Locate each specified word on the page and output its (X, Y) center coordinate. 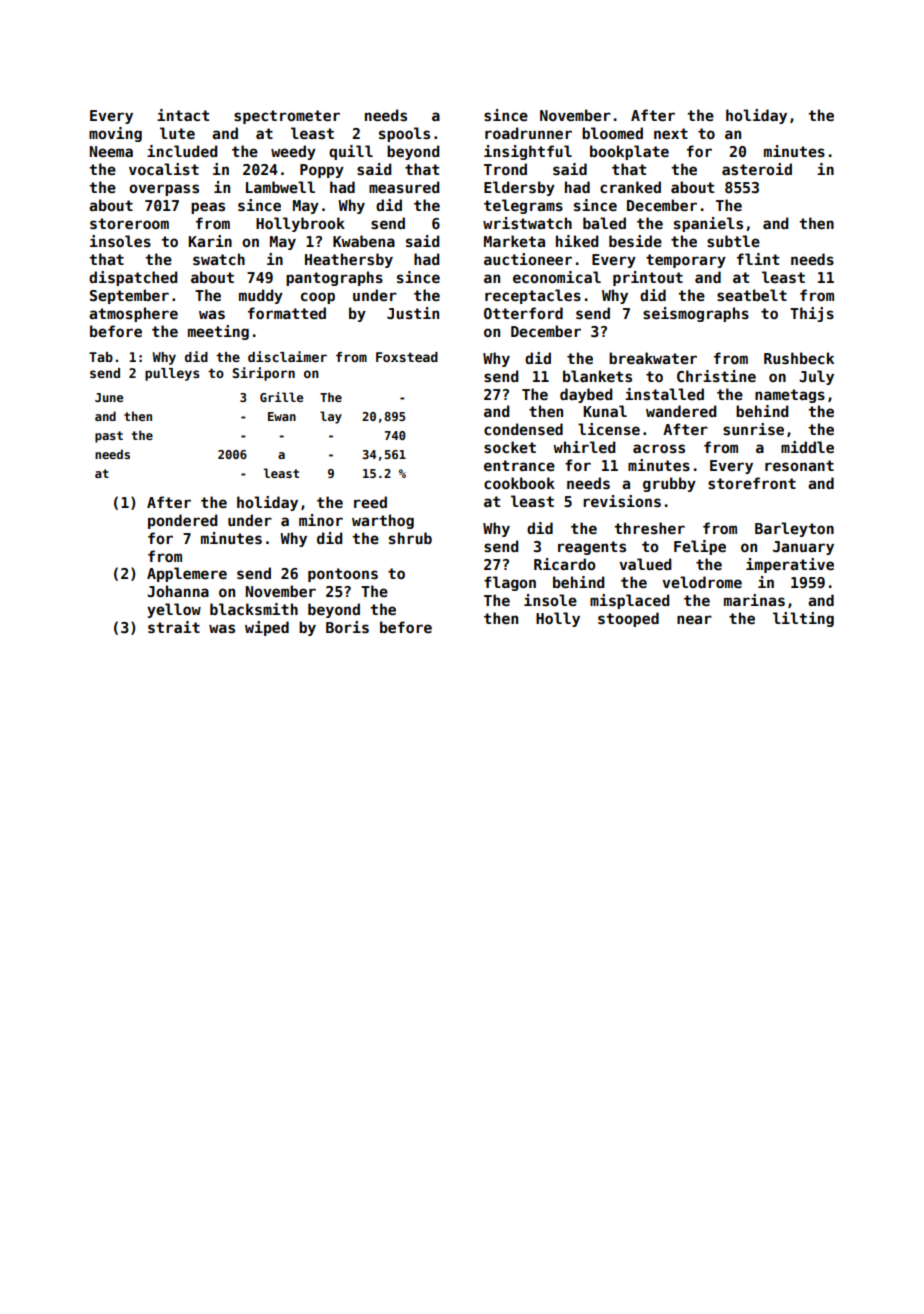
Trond (505, 169)
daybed (586, 395)
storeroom (129, 223)
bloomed (612, 133)
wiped (267, 628)
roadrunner (528, 133)
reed (370, 502)
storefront (752, 483)
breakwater (653, 358)
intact (183, 115)
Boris (347, 627)
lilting (803, 619)
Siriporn (264, 374)
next (671, 133)
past (109, 437)
